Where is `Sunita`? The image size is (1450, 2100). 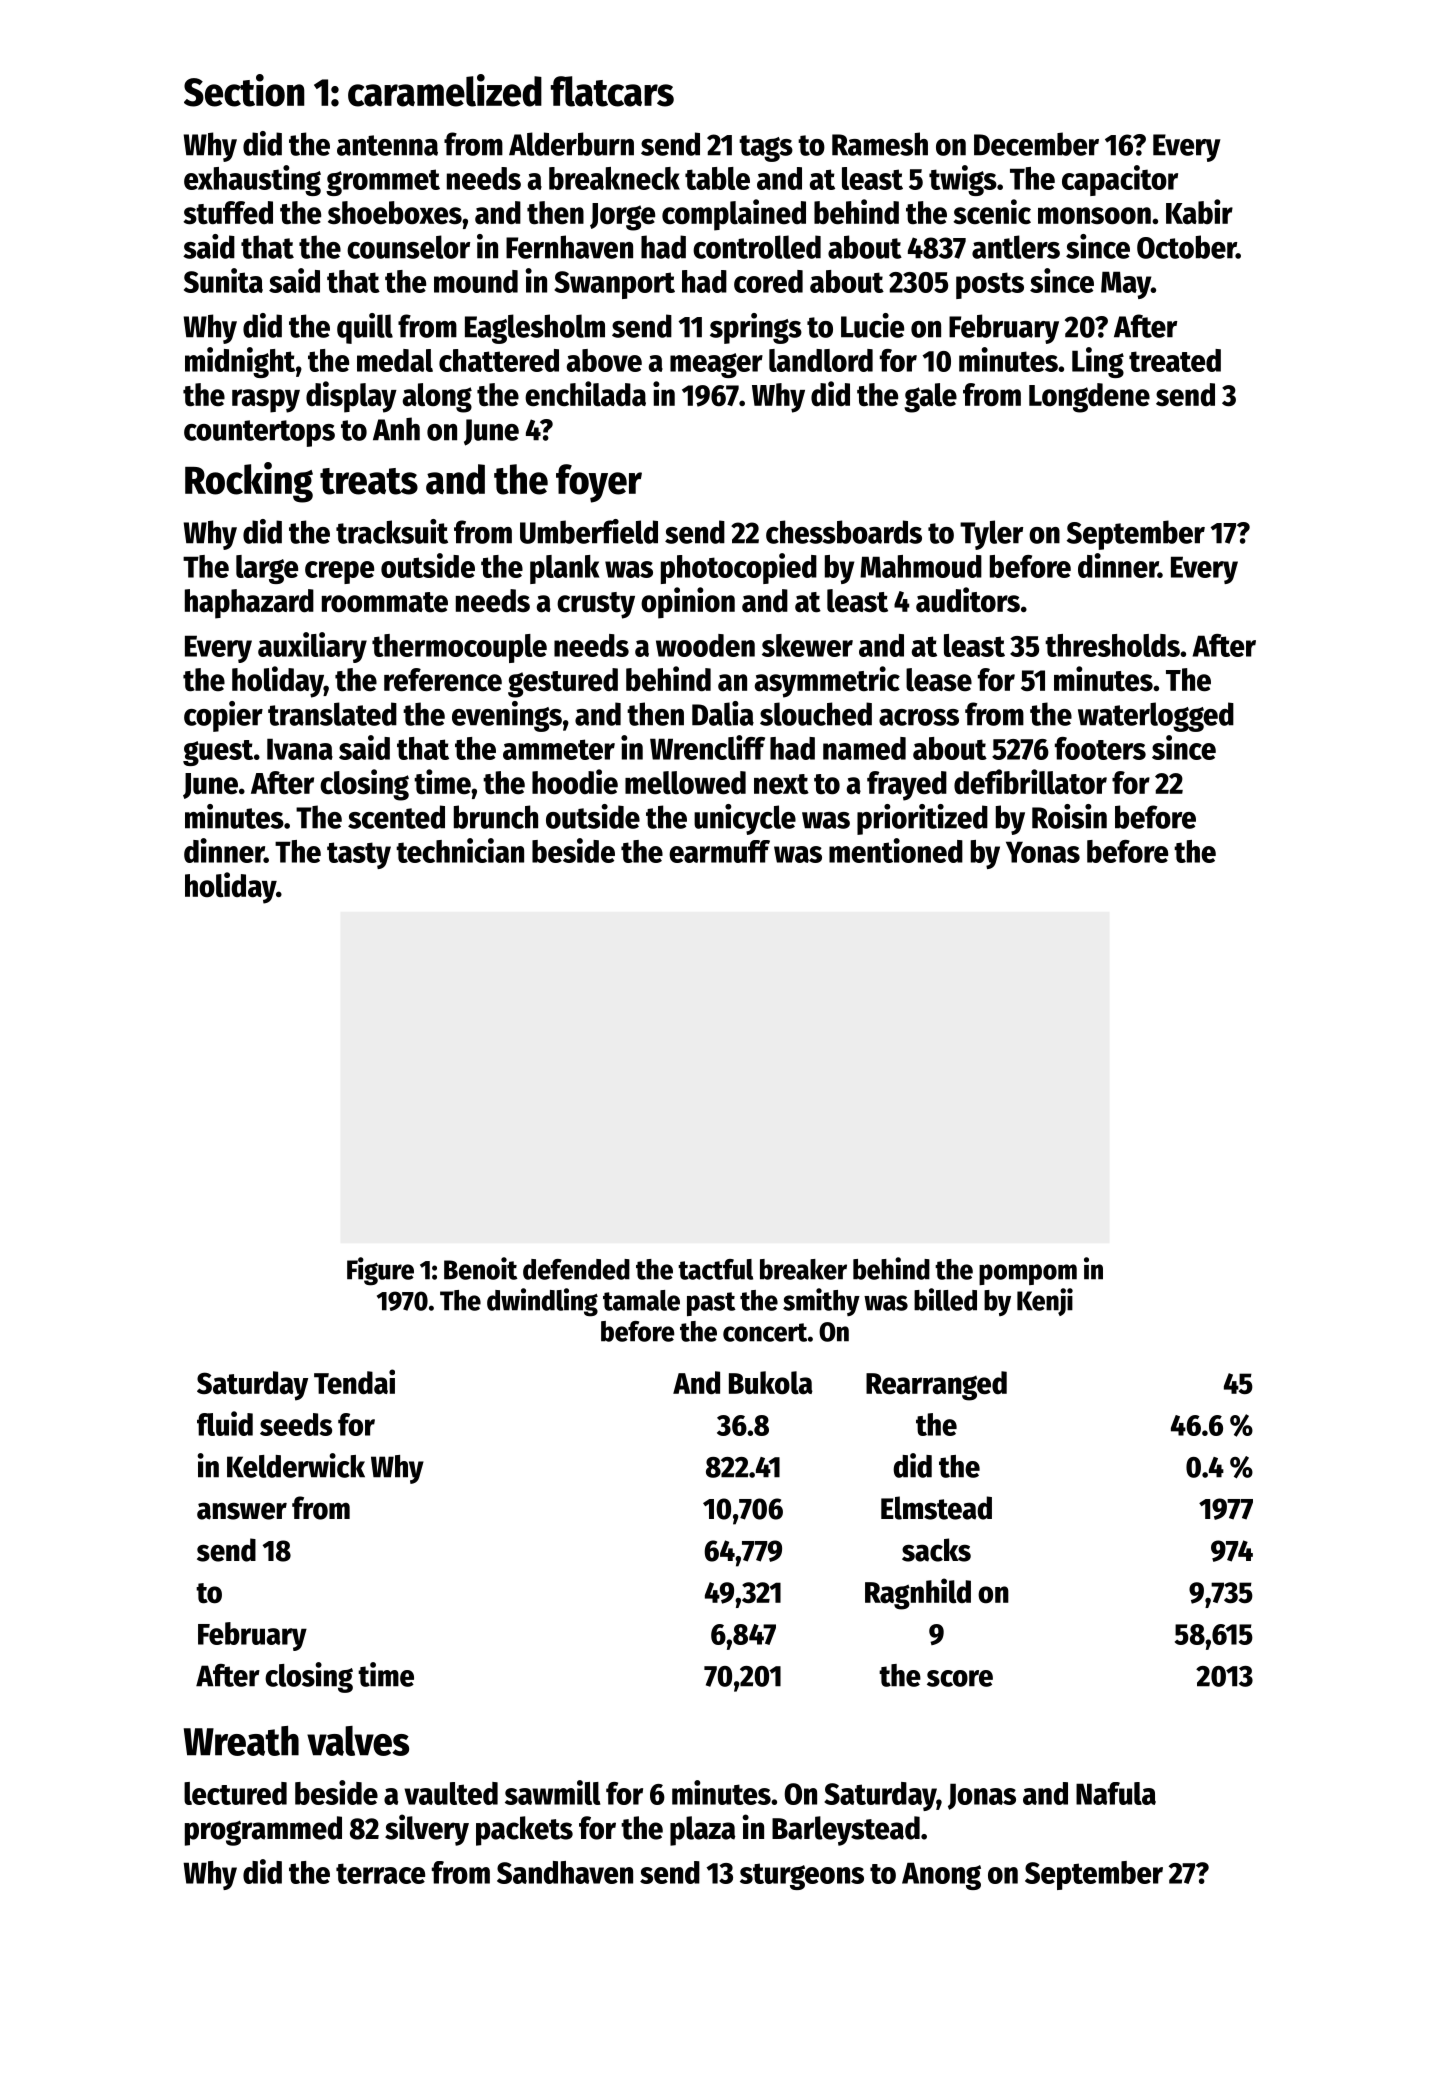 Sunita is located at coordinates (223, 280).
